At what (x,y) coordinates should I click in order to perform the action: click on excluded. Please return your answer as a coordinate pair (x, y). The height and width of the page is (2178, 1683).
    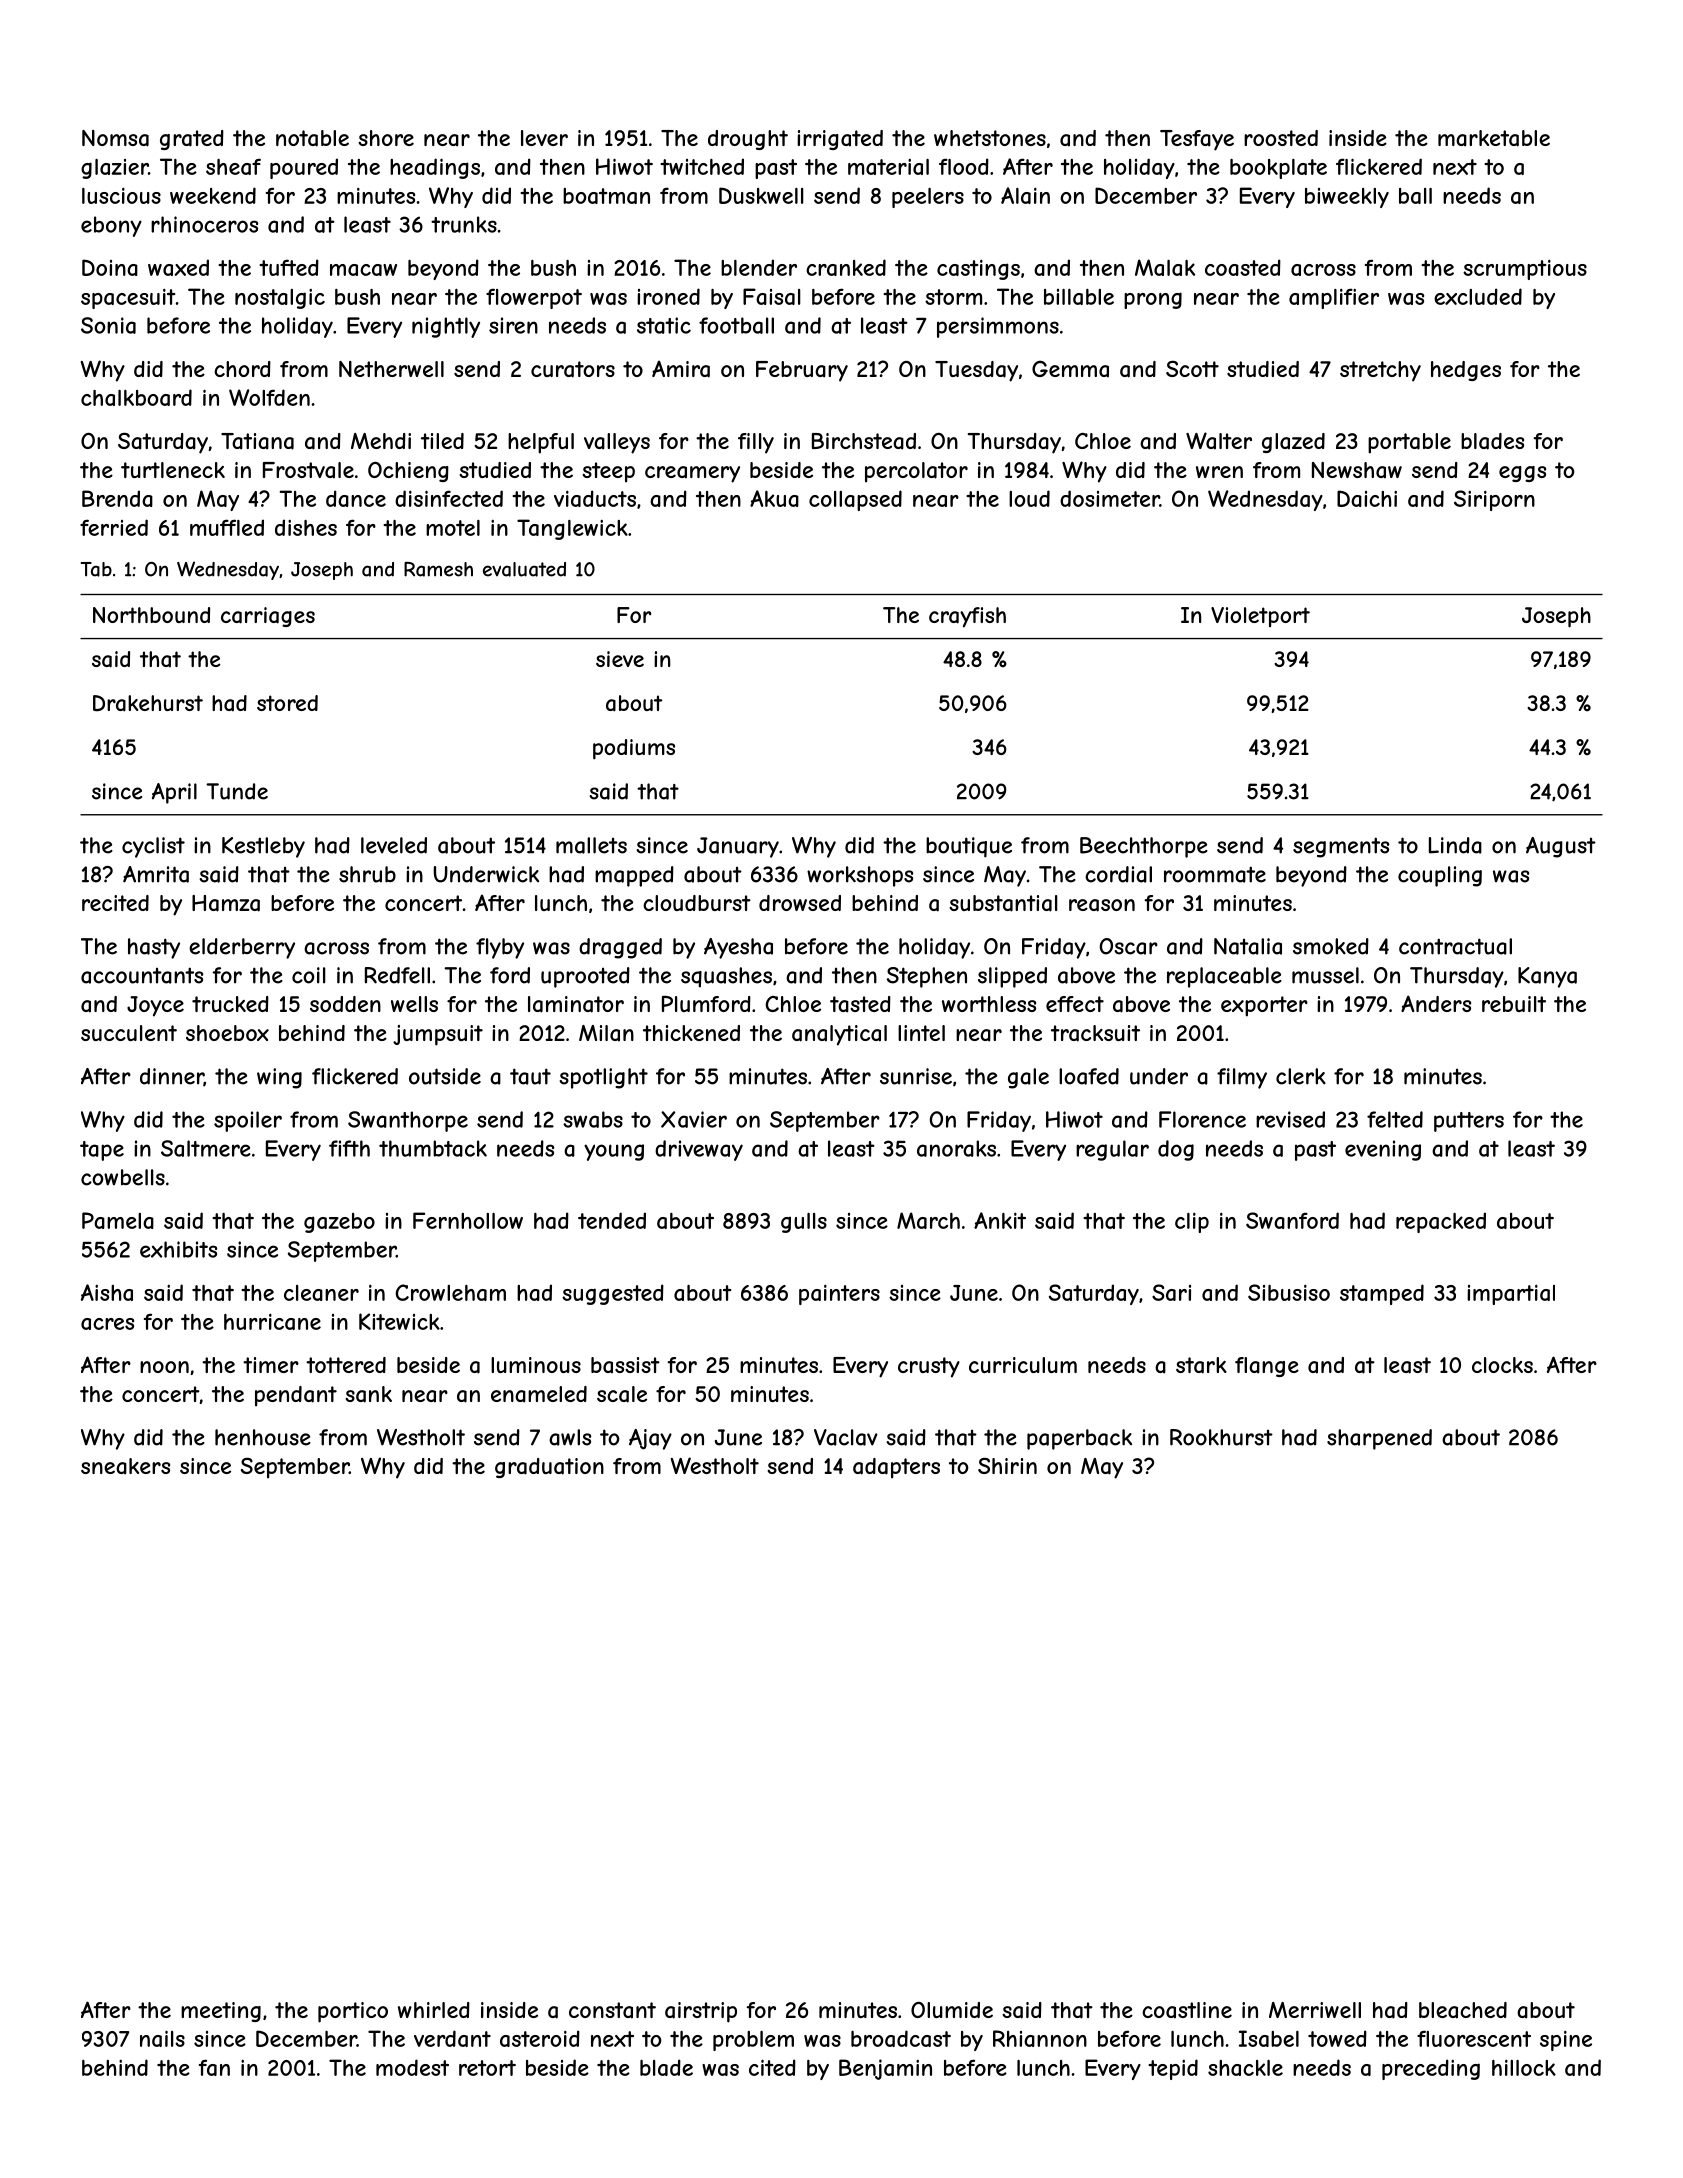
    Looking at the image, I should click on (1478, 296).
